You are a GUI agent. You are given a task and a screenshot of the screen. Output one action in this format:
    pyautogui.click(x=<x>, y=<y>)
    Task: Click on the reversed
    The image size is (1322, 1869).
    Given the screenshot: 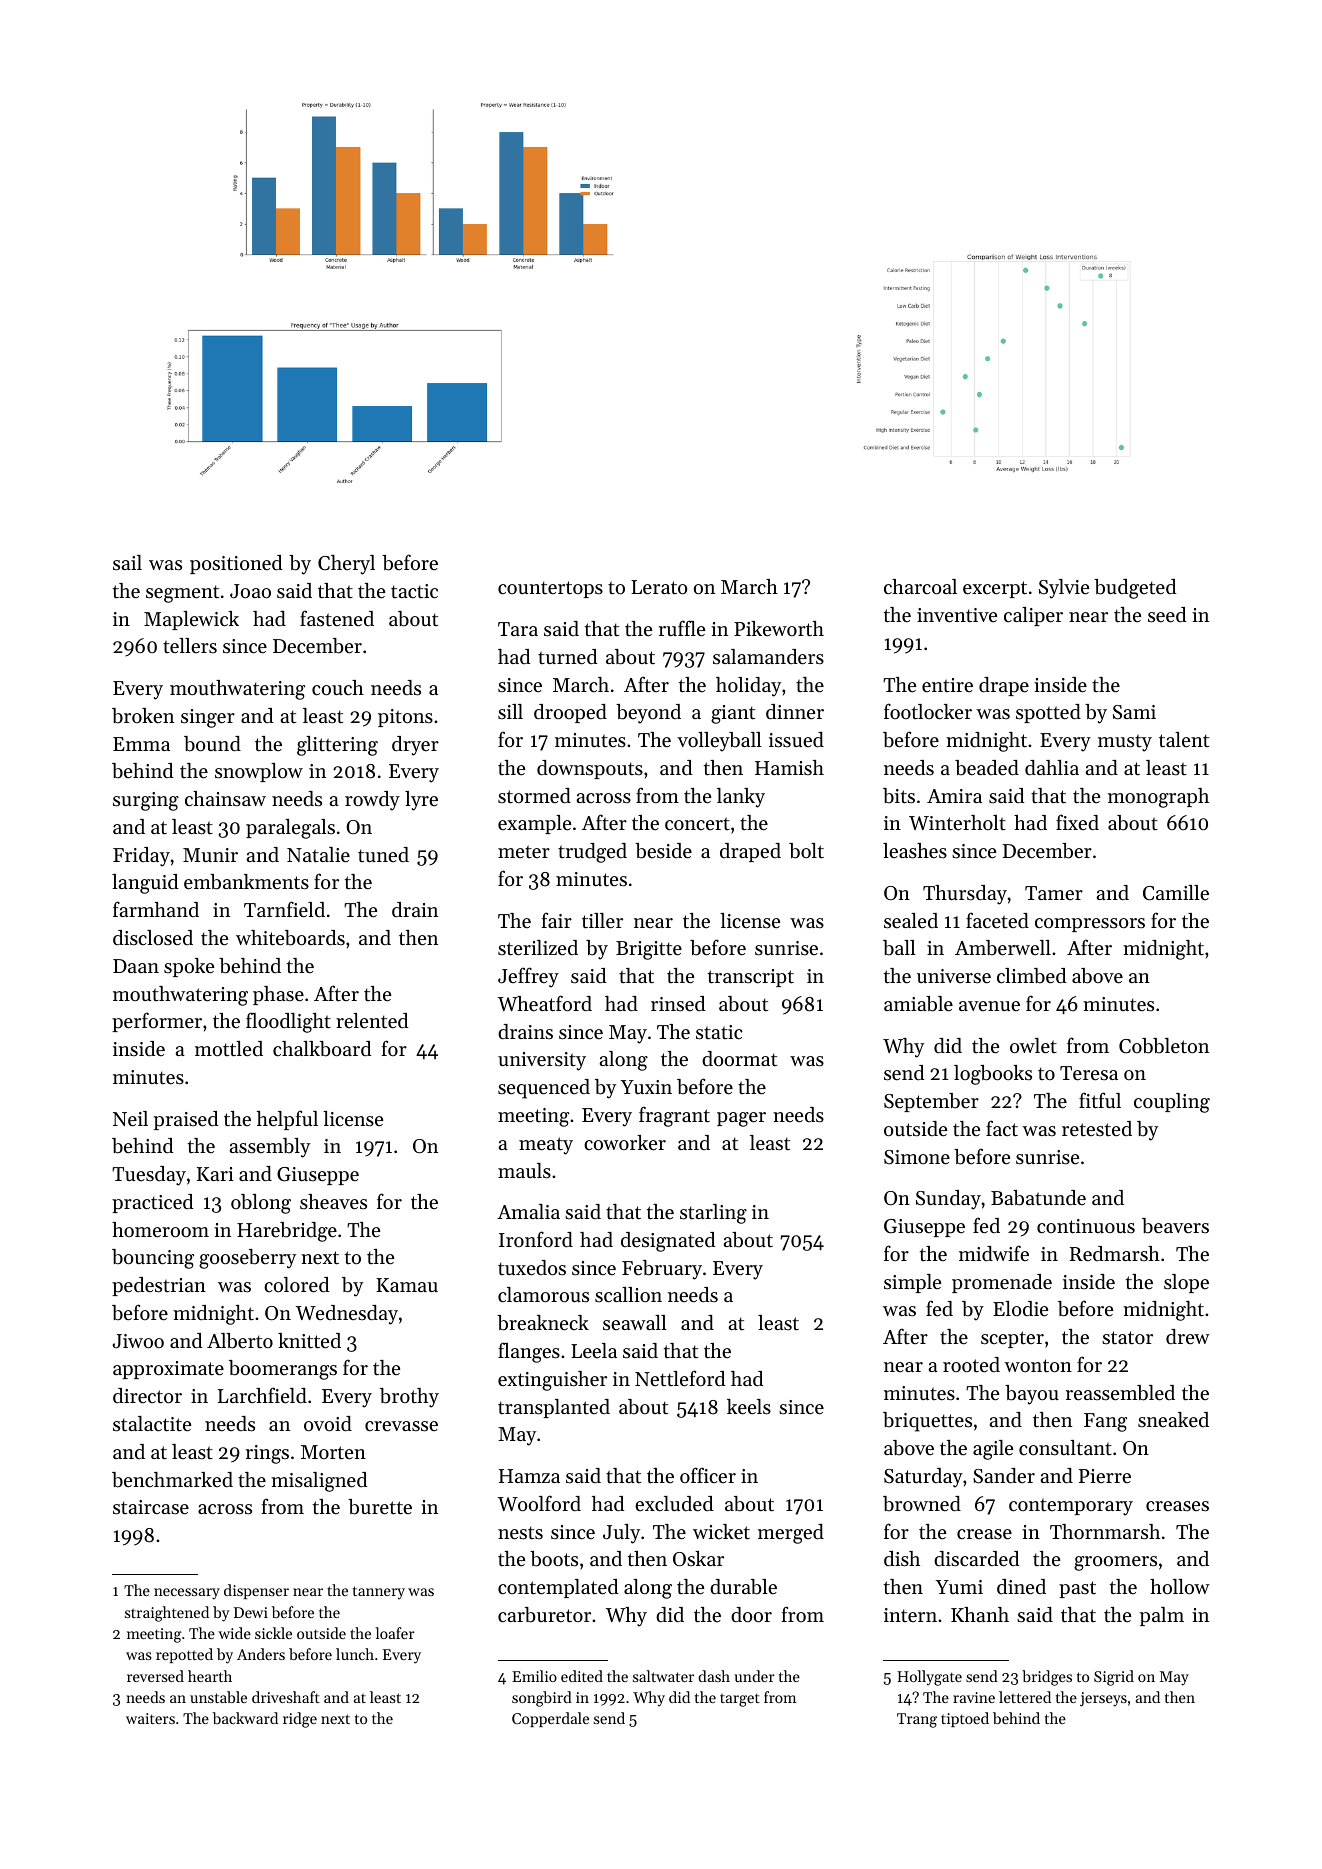 What is the action you would take?
    pyautogui.click(x=155, y=1676)
